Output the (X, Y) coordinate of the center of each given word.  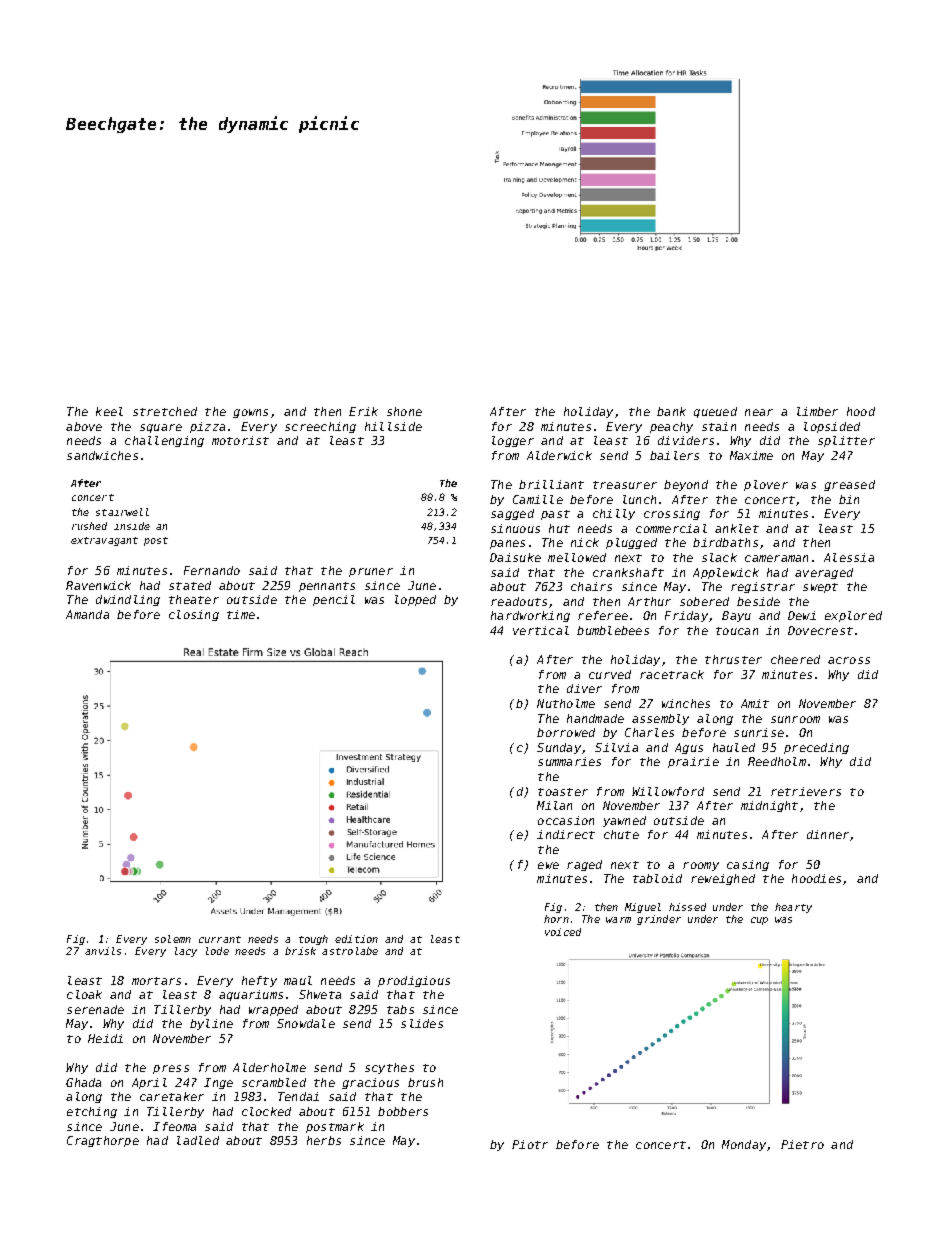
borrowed (566, 732)
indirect (566, 834)
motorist (240, 440)
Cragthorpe (103, 1141)
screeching (320, 427)
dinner (828, 834)
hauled (734, 747)
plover (766, 485)
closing (194, 615)
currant (220, 939)
